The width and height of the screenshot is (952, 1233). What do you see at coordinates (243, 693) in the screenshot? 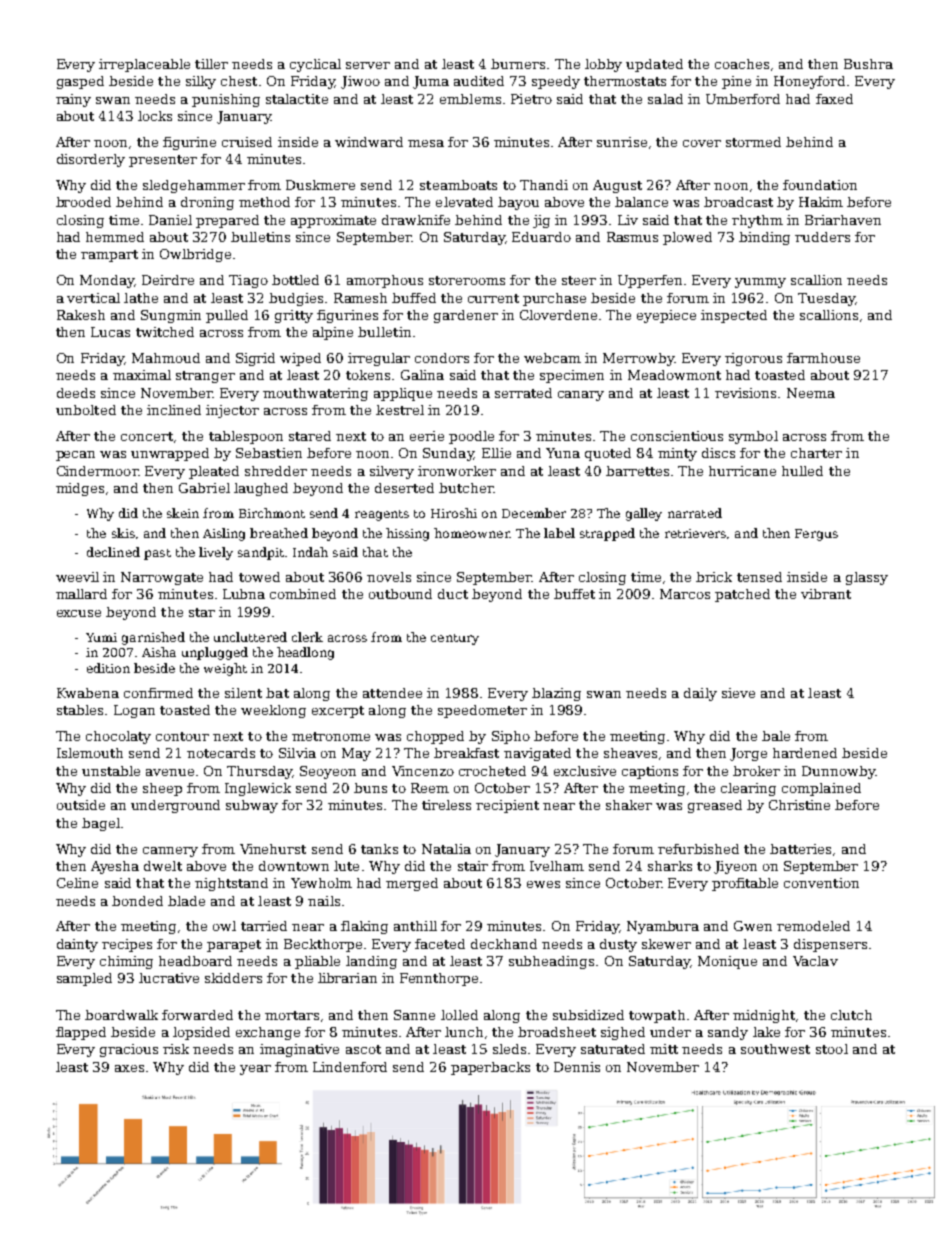
I see `silent` at bounding box center [243, 693].
